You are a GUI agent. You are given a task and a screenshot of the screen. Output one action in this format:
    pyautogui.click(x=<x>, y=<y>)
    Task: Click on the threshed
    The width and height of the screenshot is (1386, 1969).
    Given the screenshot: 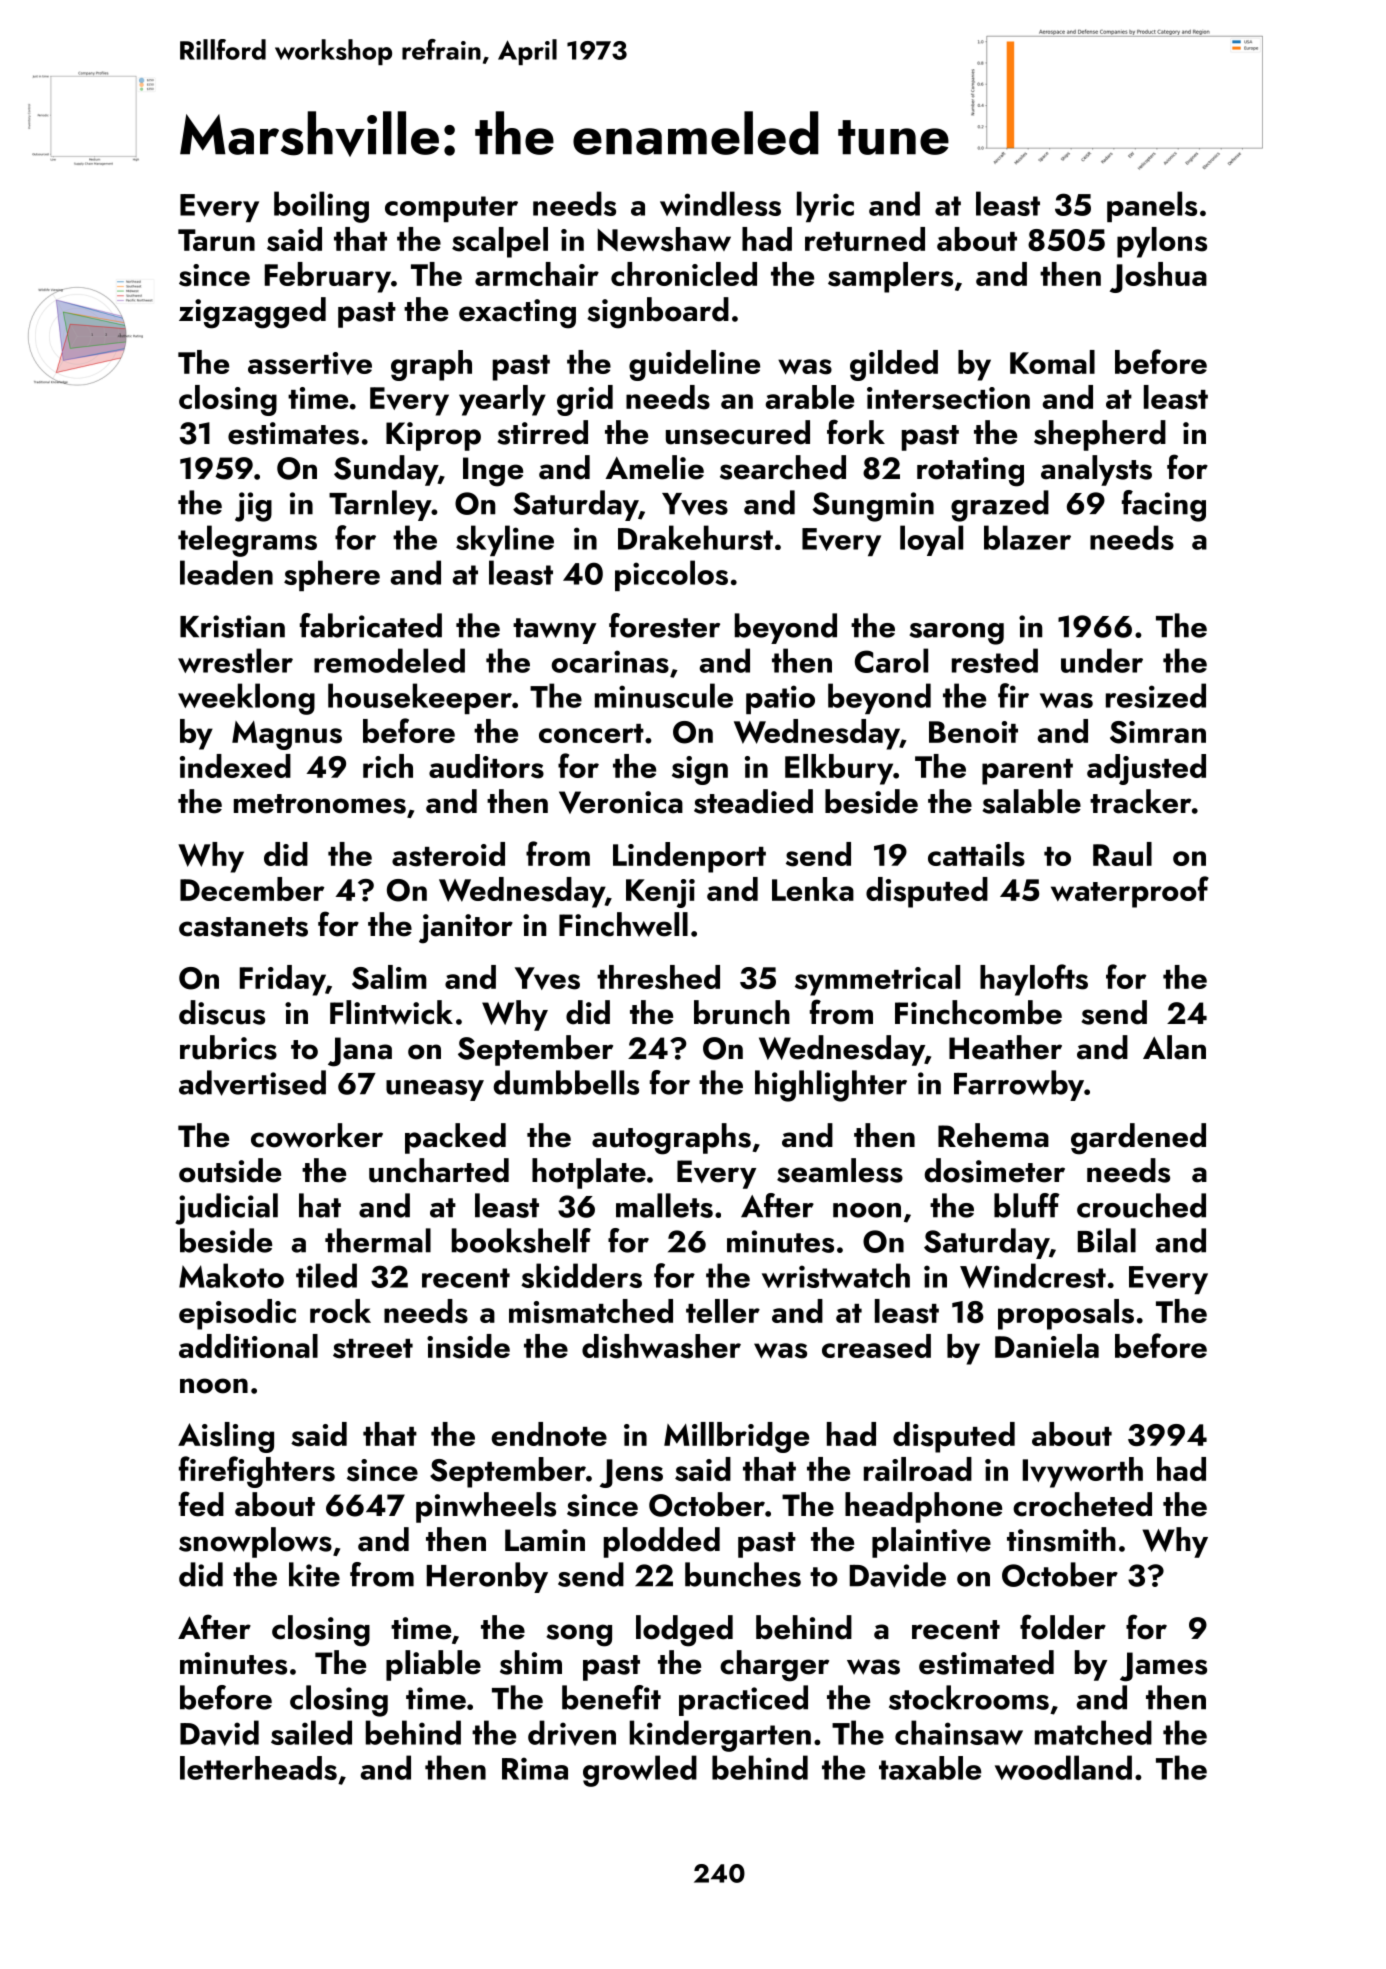 What is the action you would take?
    pyautogui.click(x=658, y=977)
